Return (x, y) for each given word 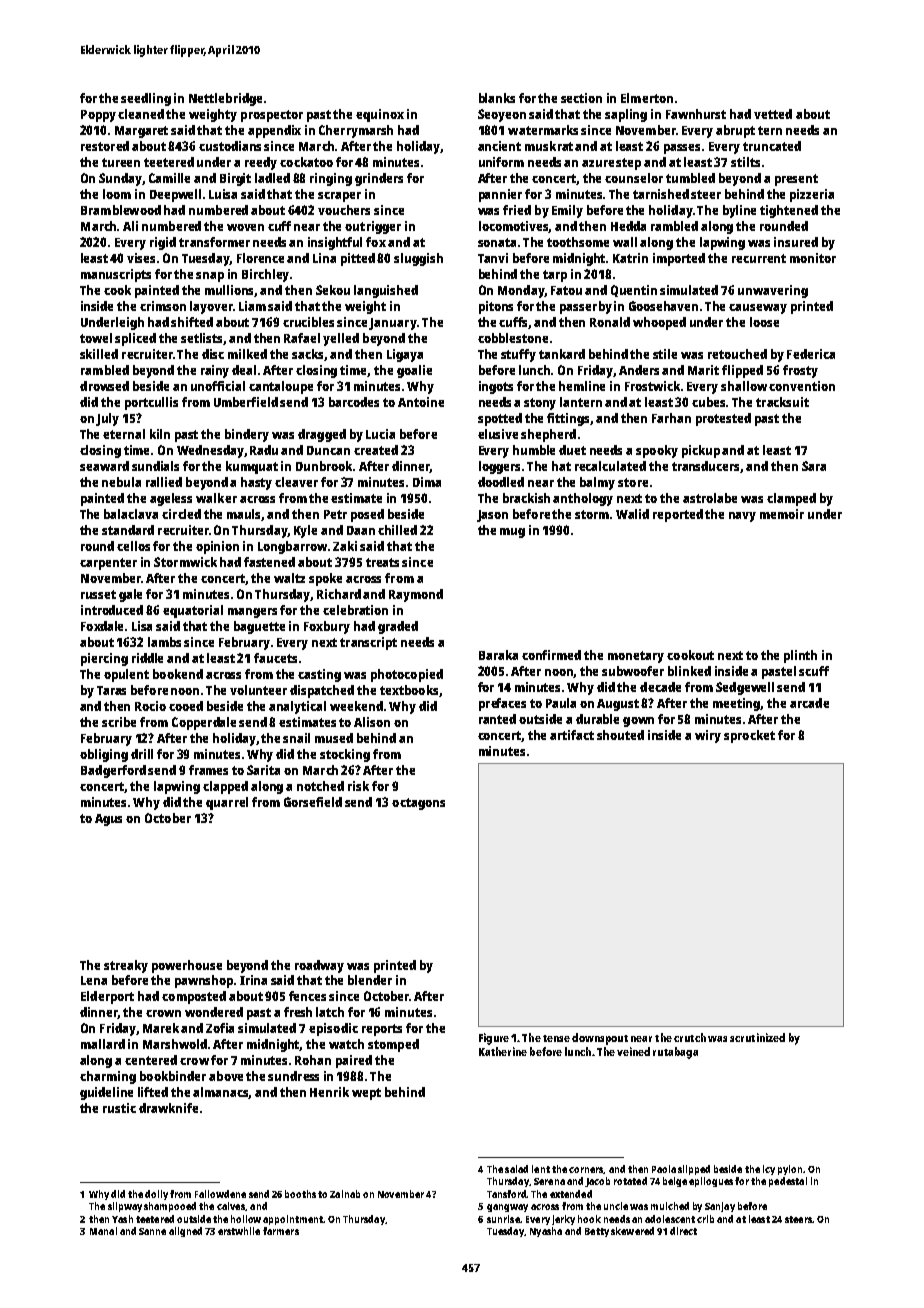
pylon (790, 1170)
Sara (814, 466)
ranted (497, 719)
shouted (620, 735)
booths (300, 1194)
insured (796, 242)
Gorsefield (313, 802)
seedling (146, 99)
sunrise (503, 1219)
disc (213, 354)
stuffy (518, 355)
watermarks (543, 130)
